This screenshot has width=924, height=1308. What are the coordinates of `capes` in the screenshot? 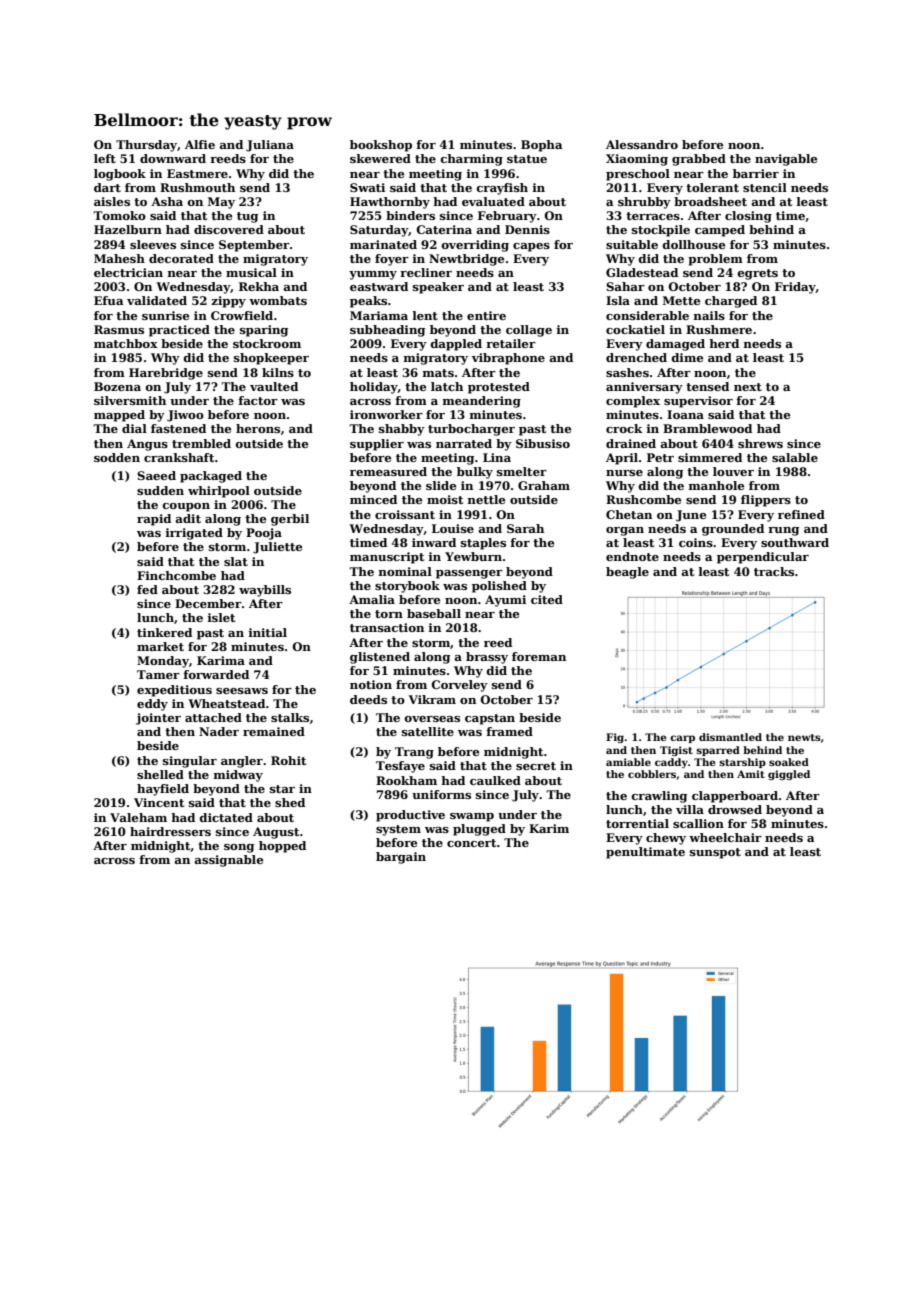 It's located at (531, 247).
